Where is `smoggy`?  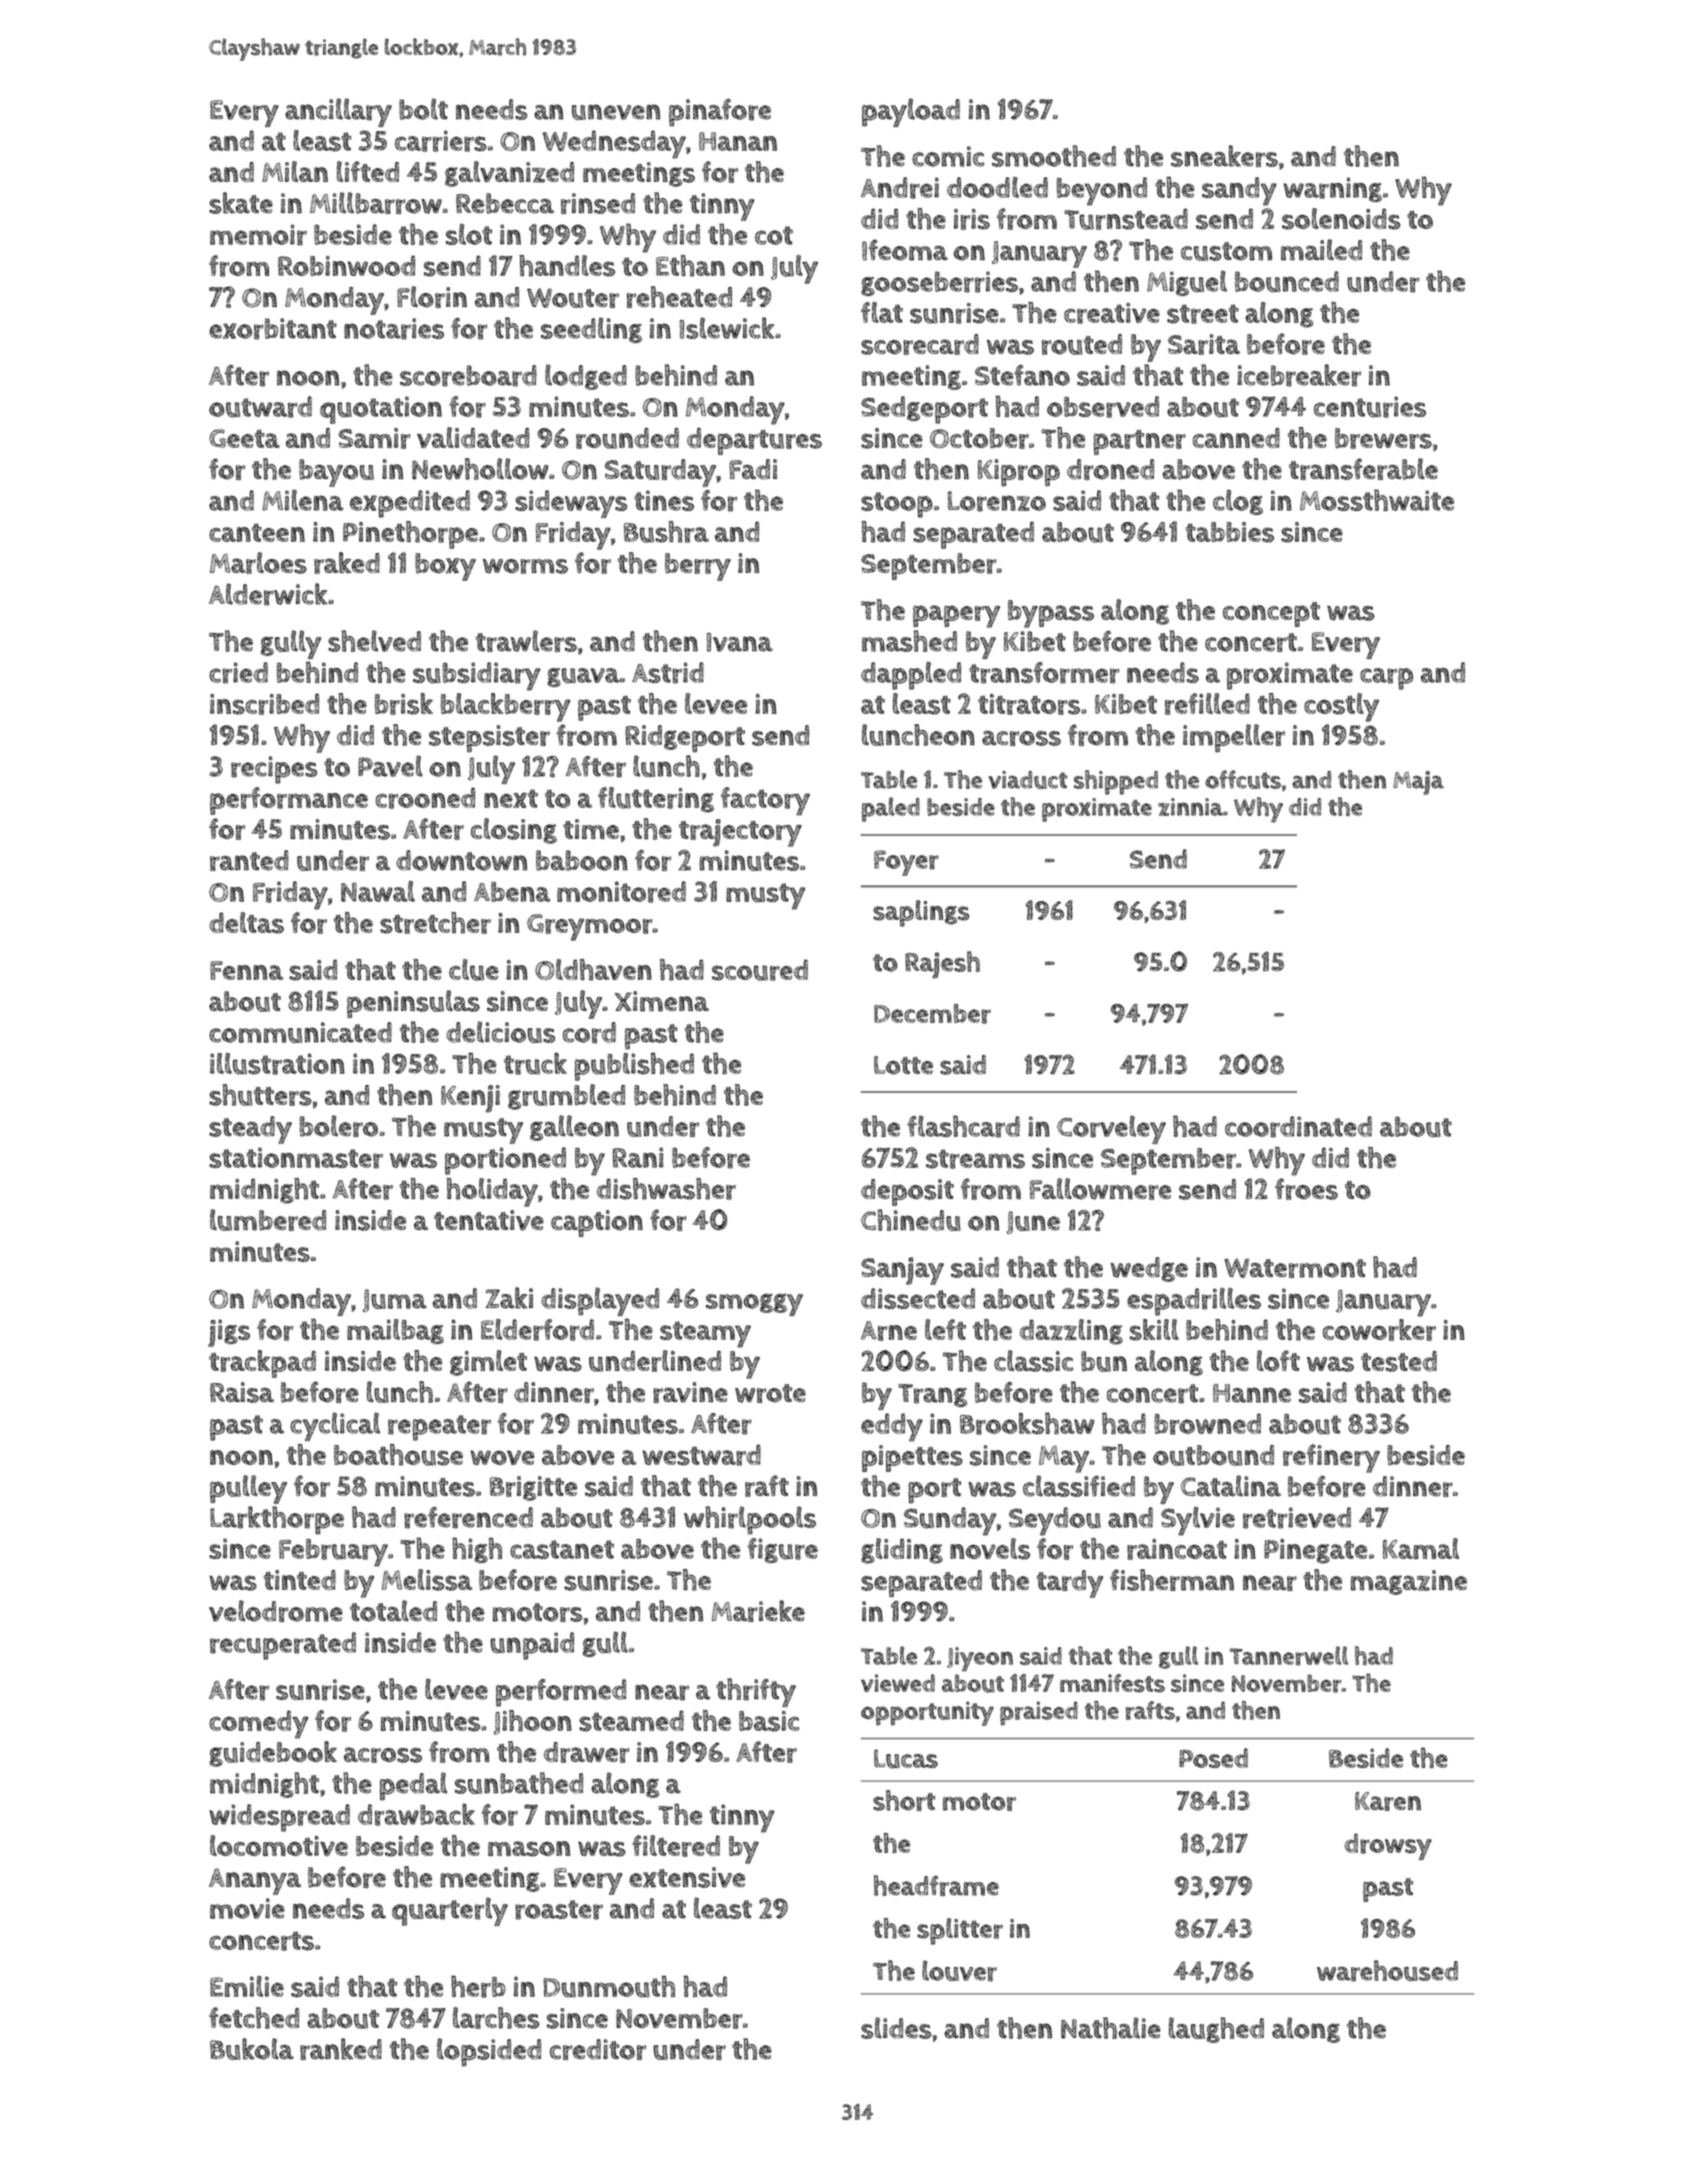 smoggy is located at coordinates (754, 1304).
